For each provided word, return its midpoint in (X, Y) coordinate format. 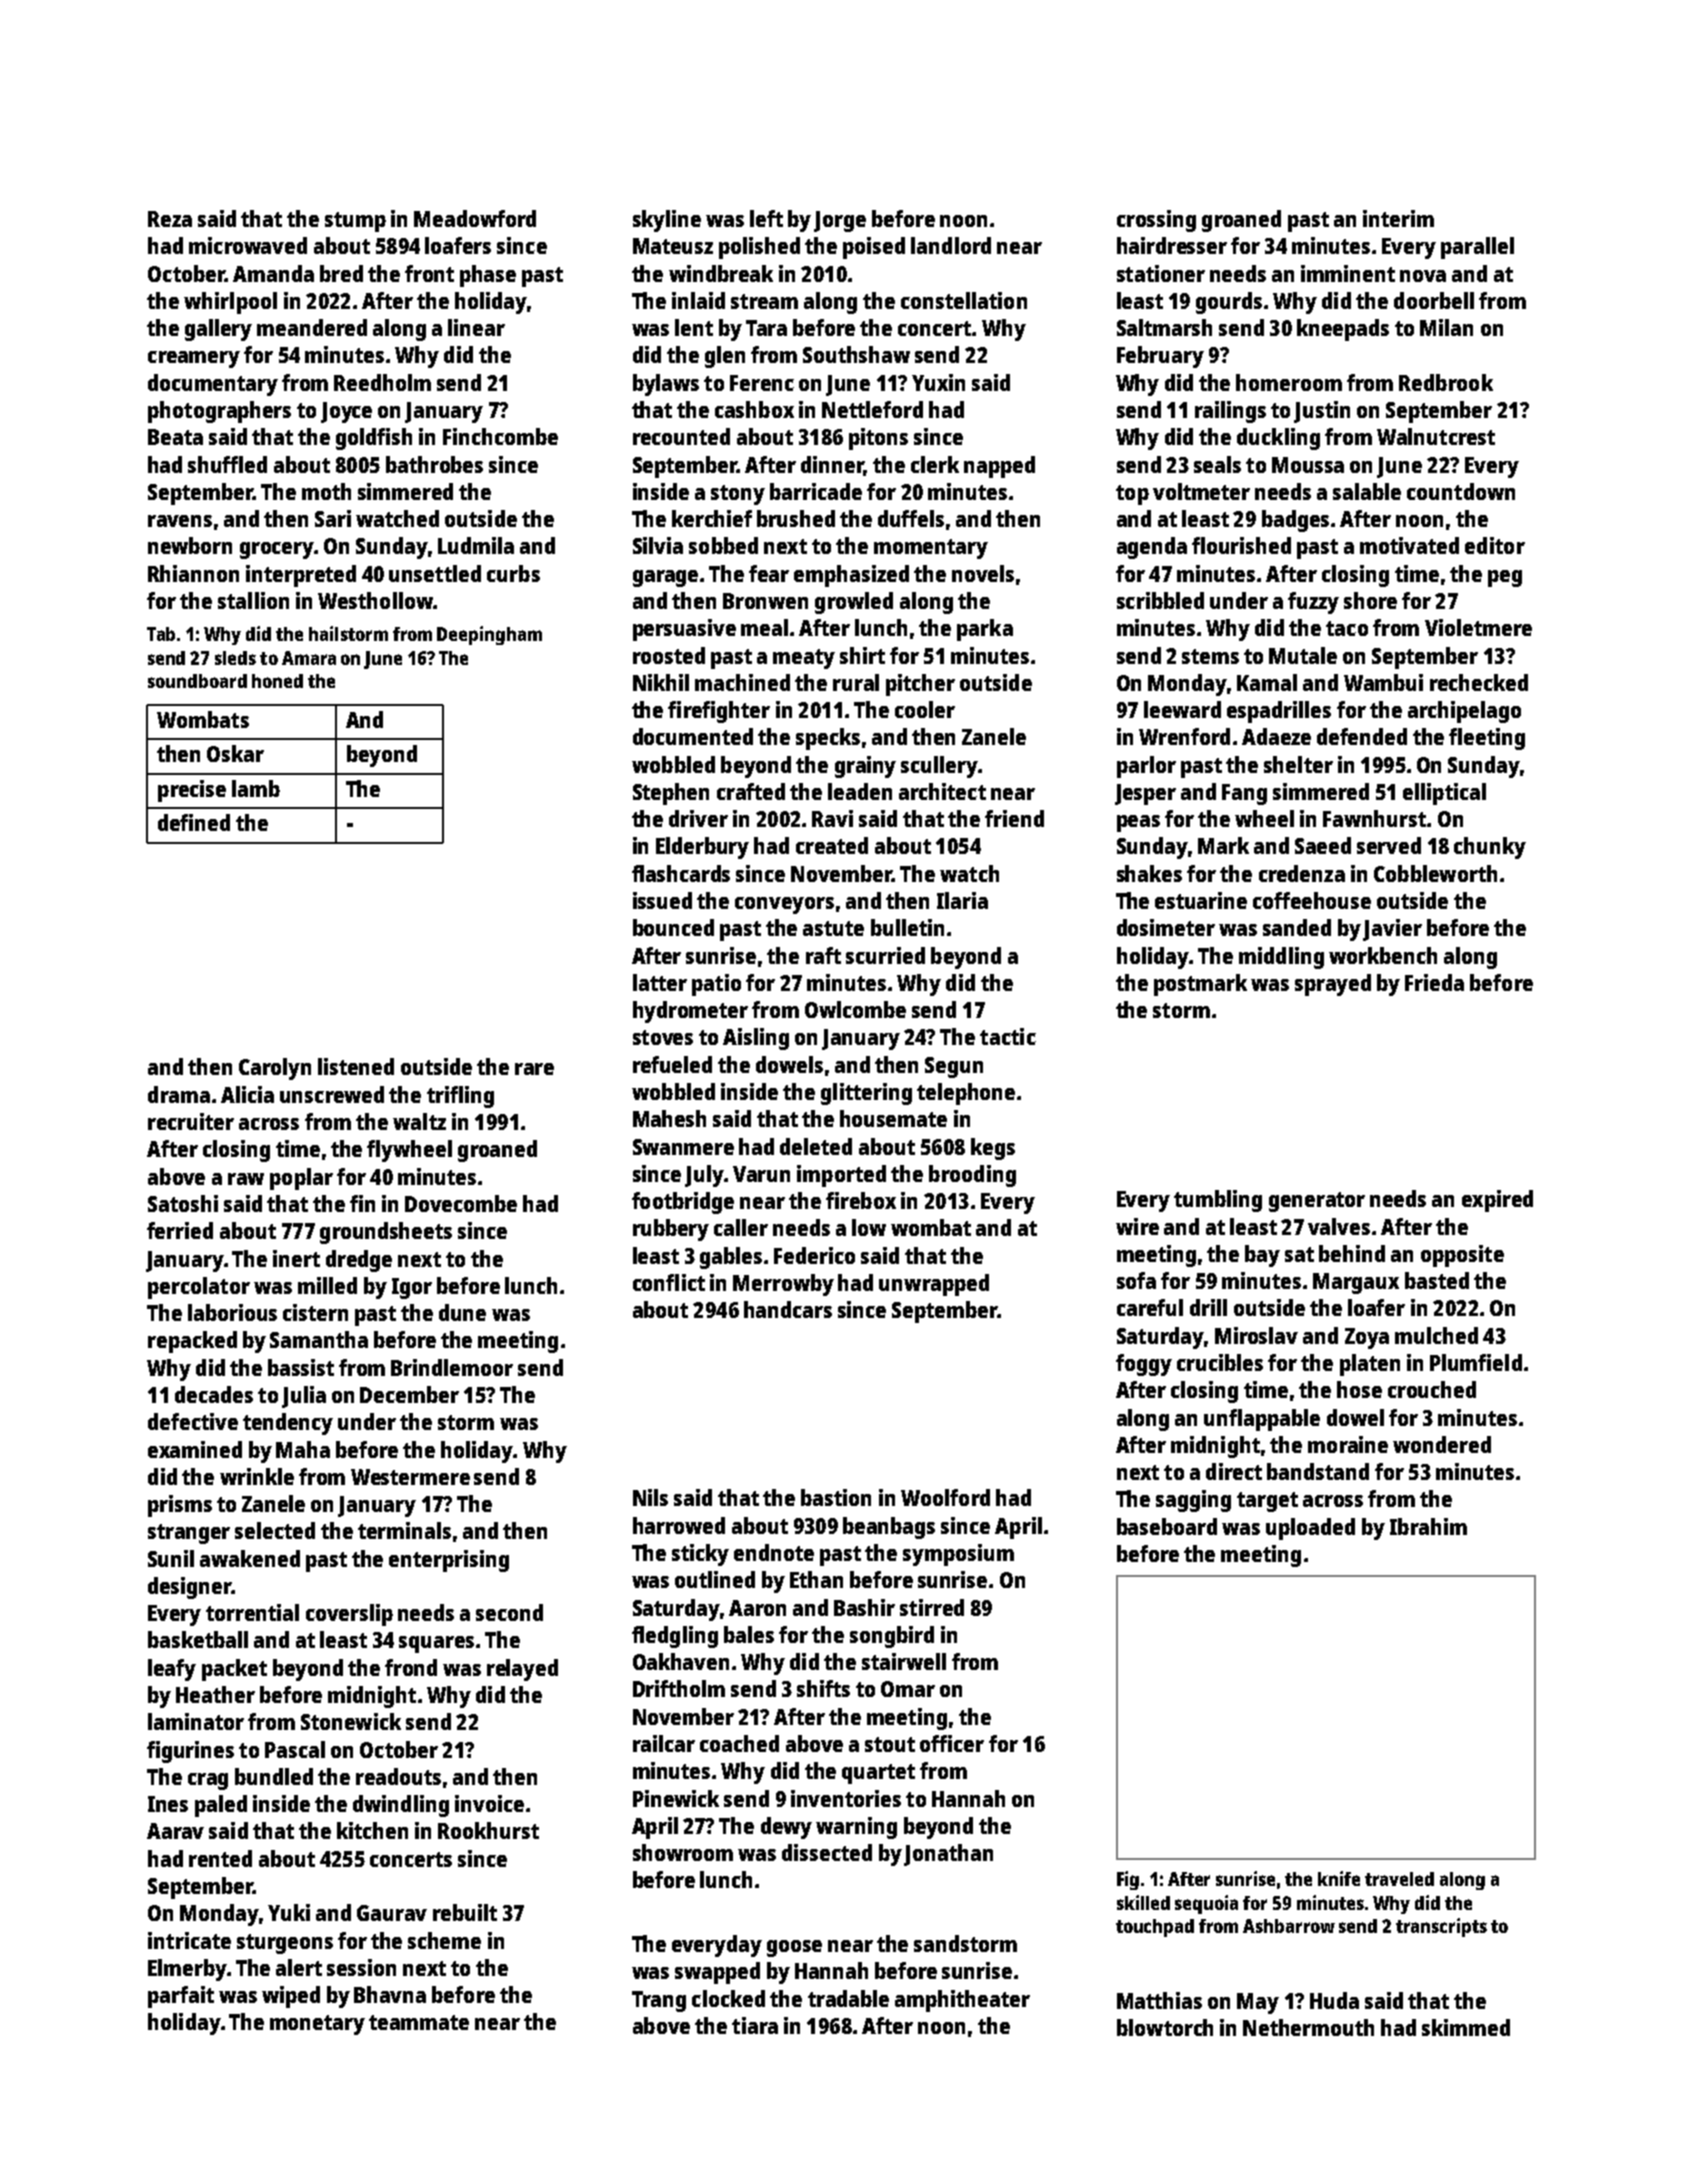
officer (952, 1743)
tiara (755, 2025)
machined (742, 682)
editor (1495, 545)
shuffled (227, 464)
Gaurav (392, 1913)
